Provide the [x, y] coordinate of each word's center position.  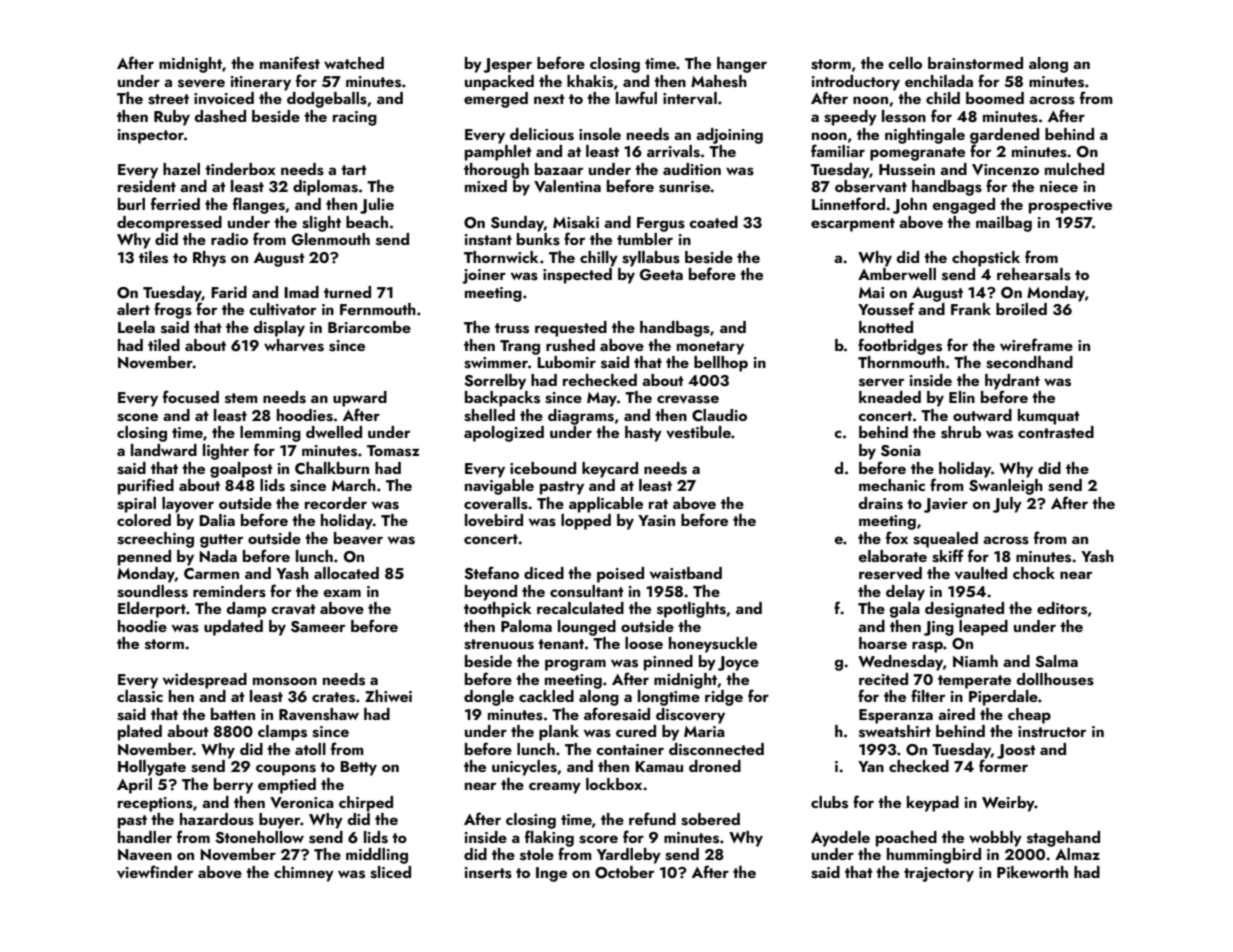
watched [354, 63]
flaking [549, 838]
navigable [499, 487]
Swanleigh [1006, 487]
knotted [886, 327]
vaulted [981, 573]
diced [544, 573]
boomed [995, 98]
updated [233, 628]
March [354, 485]
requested [571, 329]
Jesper [507, 65]
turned [347, 292]
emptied [287, 786]
